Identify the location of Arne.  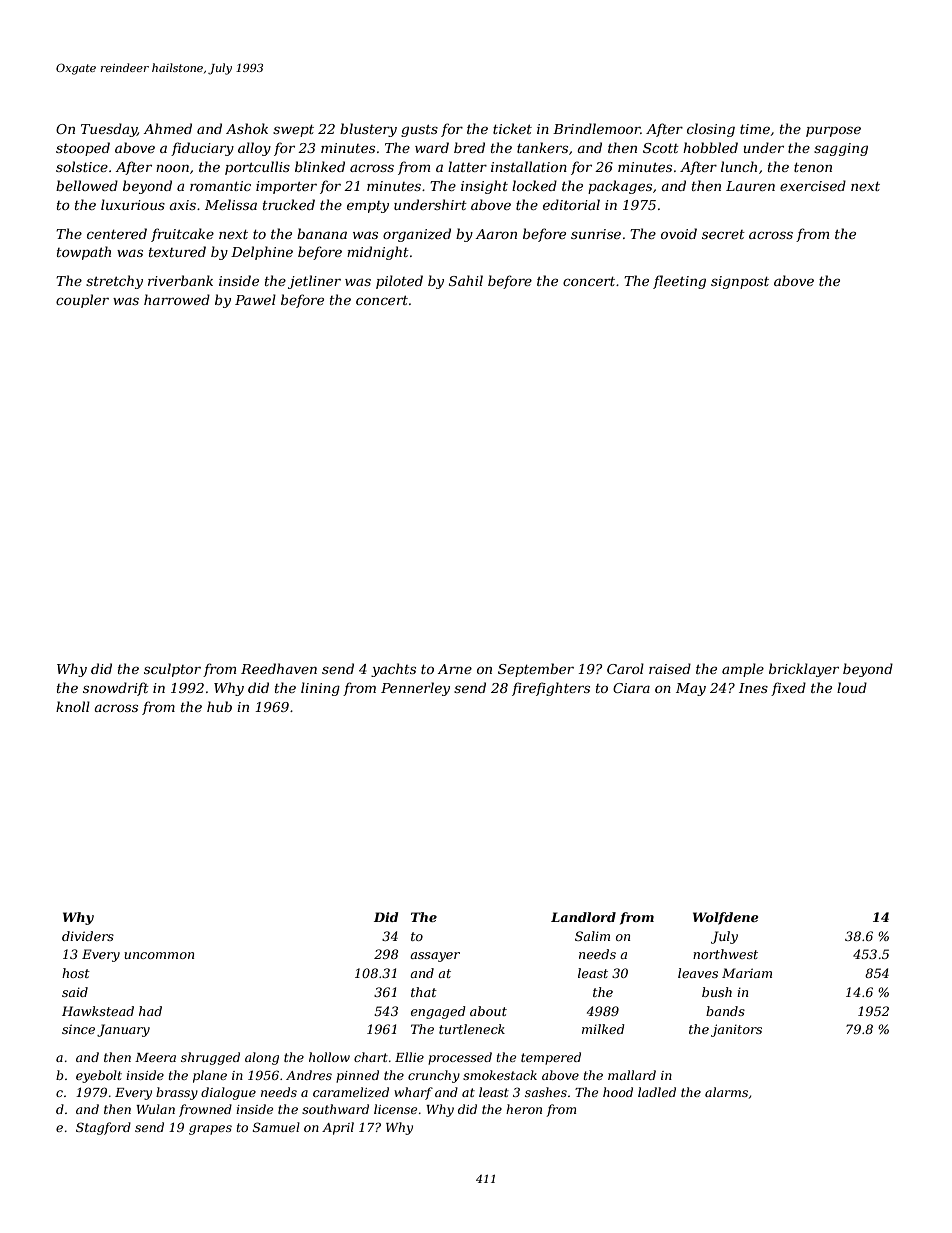
(454, 669).
